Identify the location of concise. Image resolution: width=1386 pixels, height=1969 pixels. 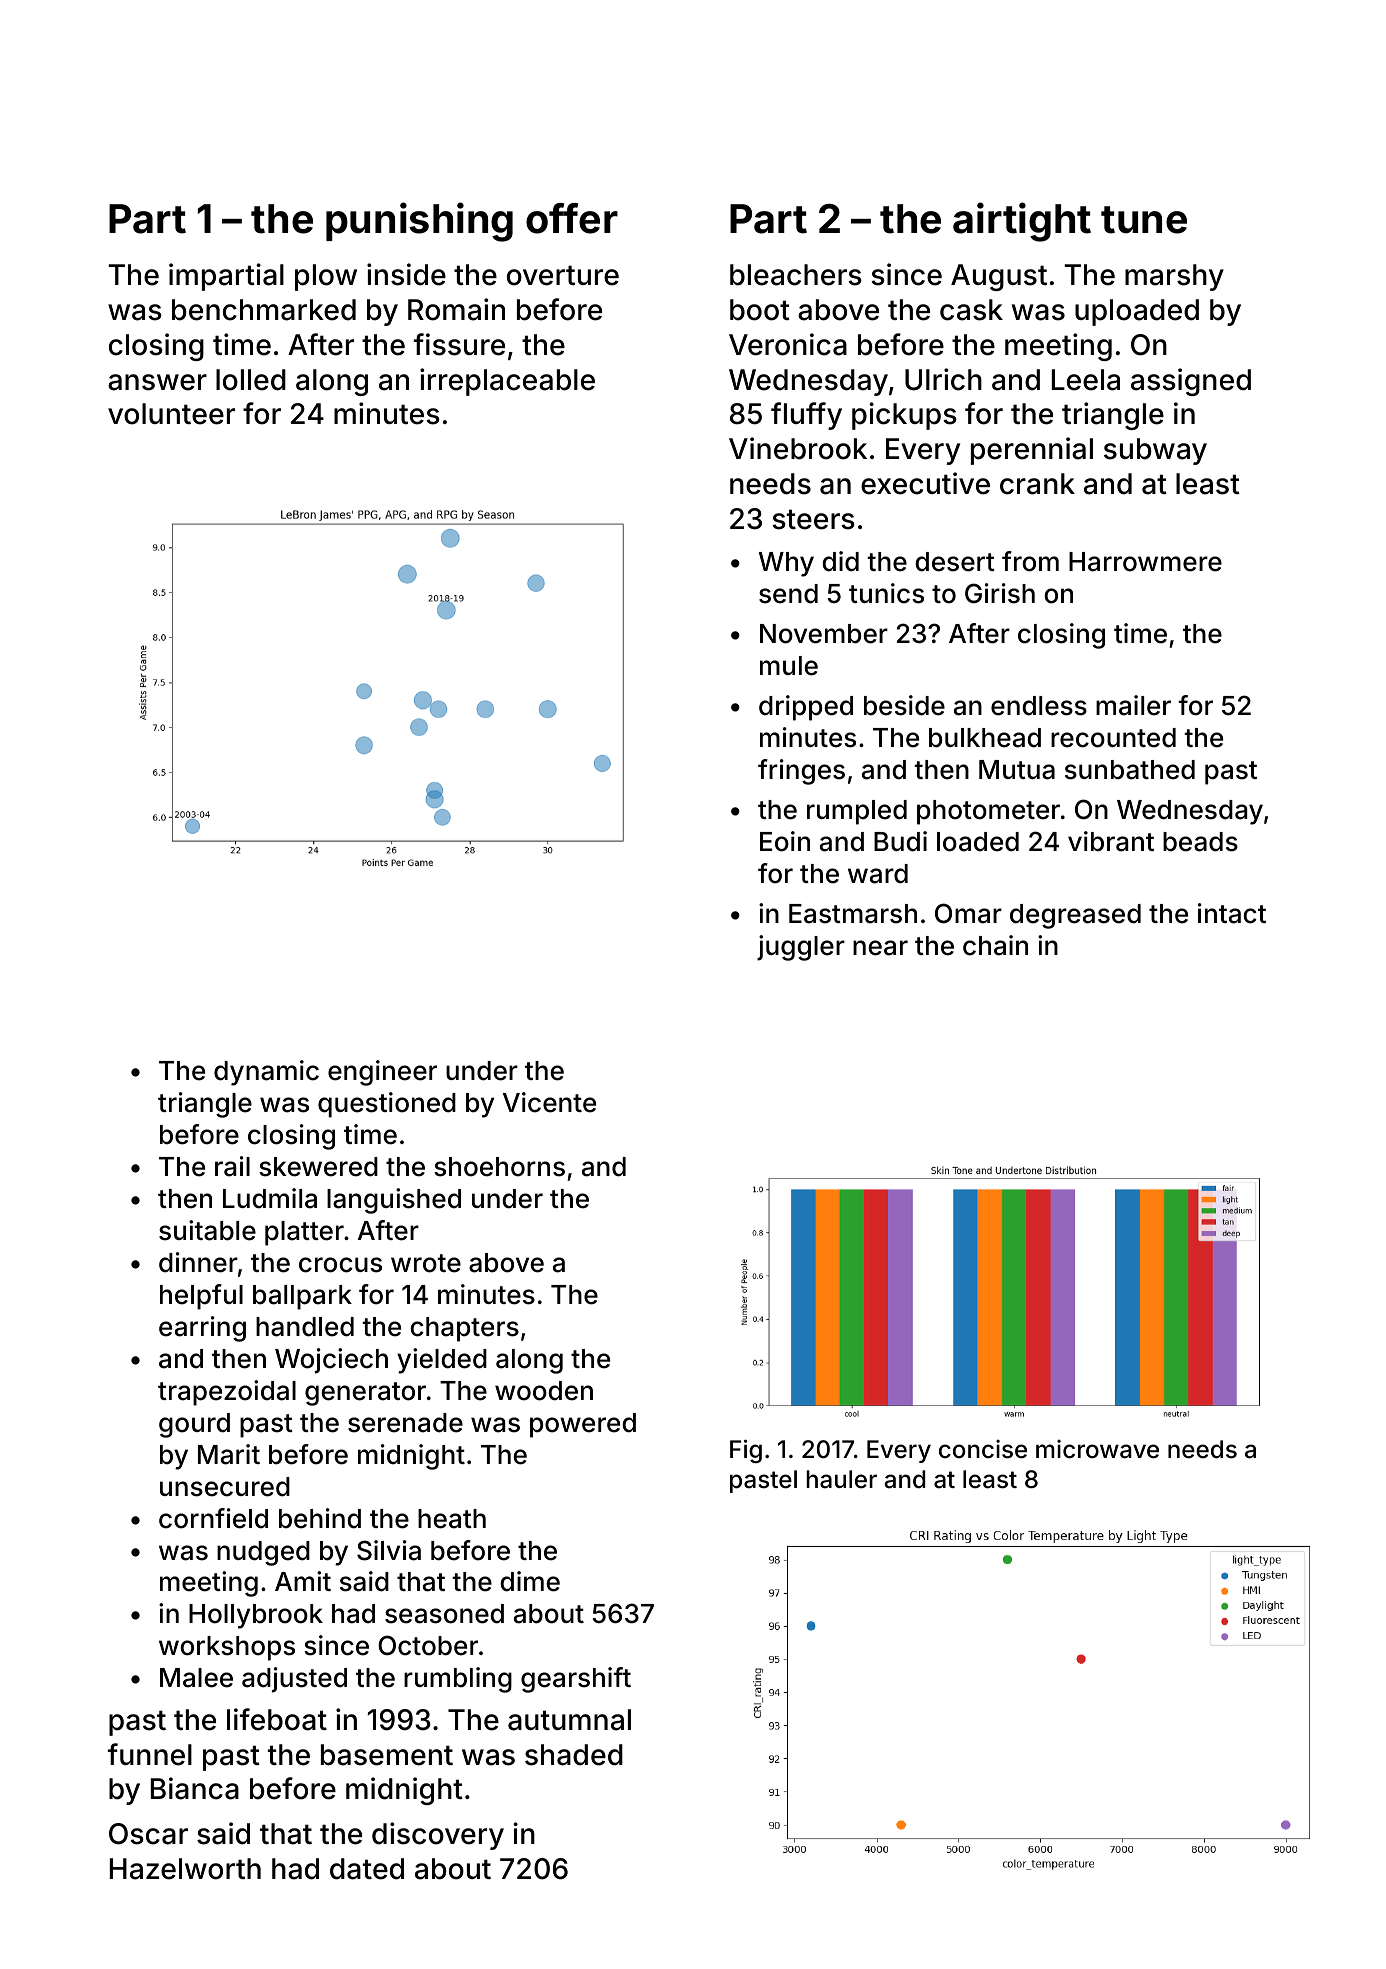
(983, 1449).
